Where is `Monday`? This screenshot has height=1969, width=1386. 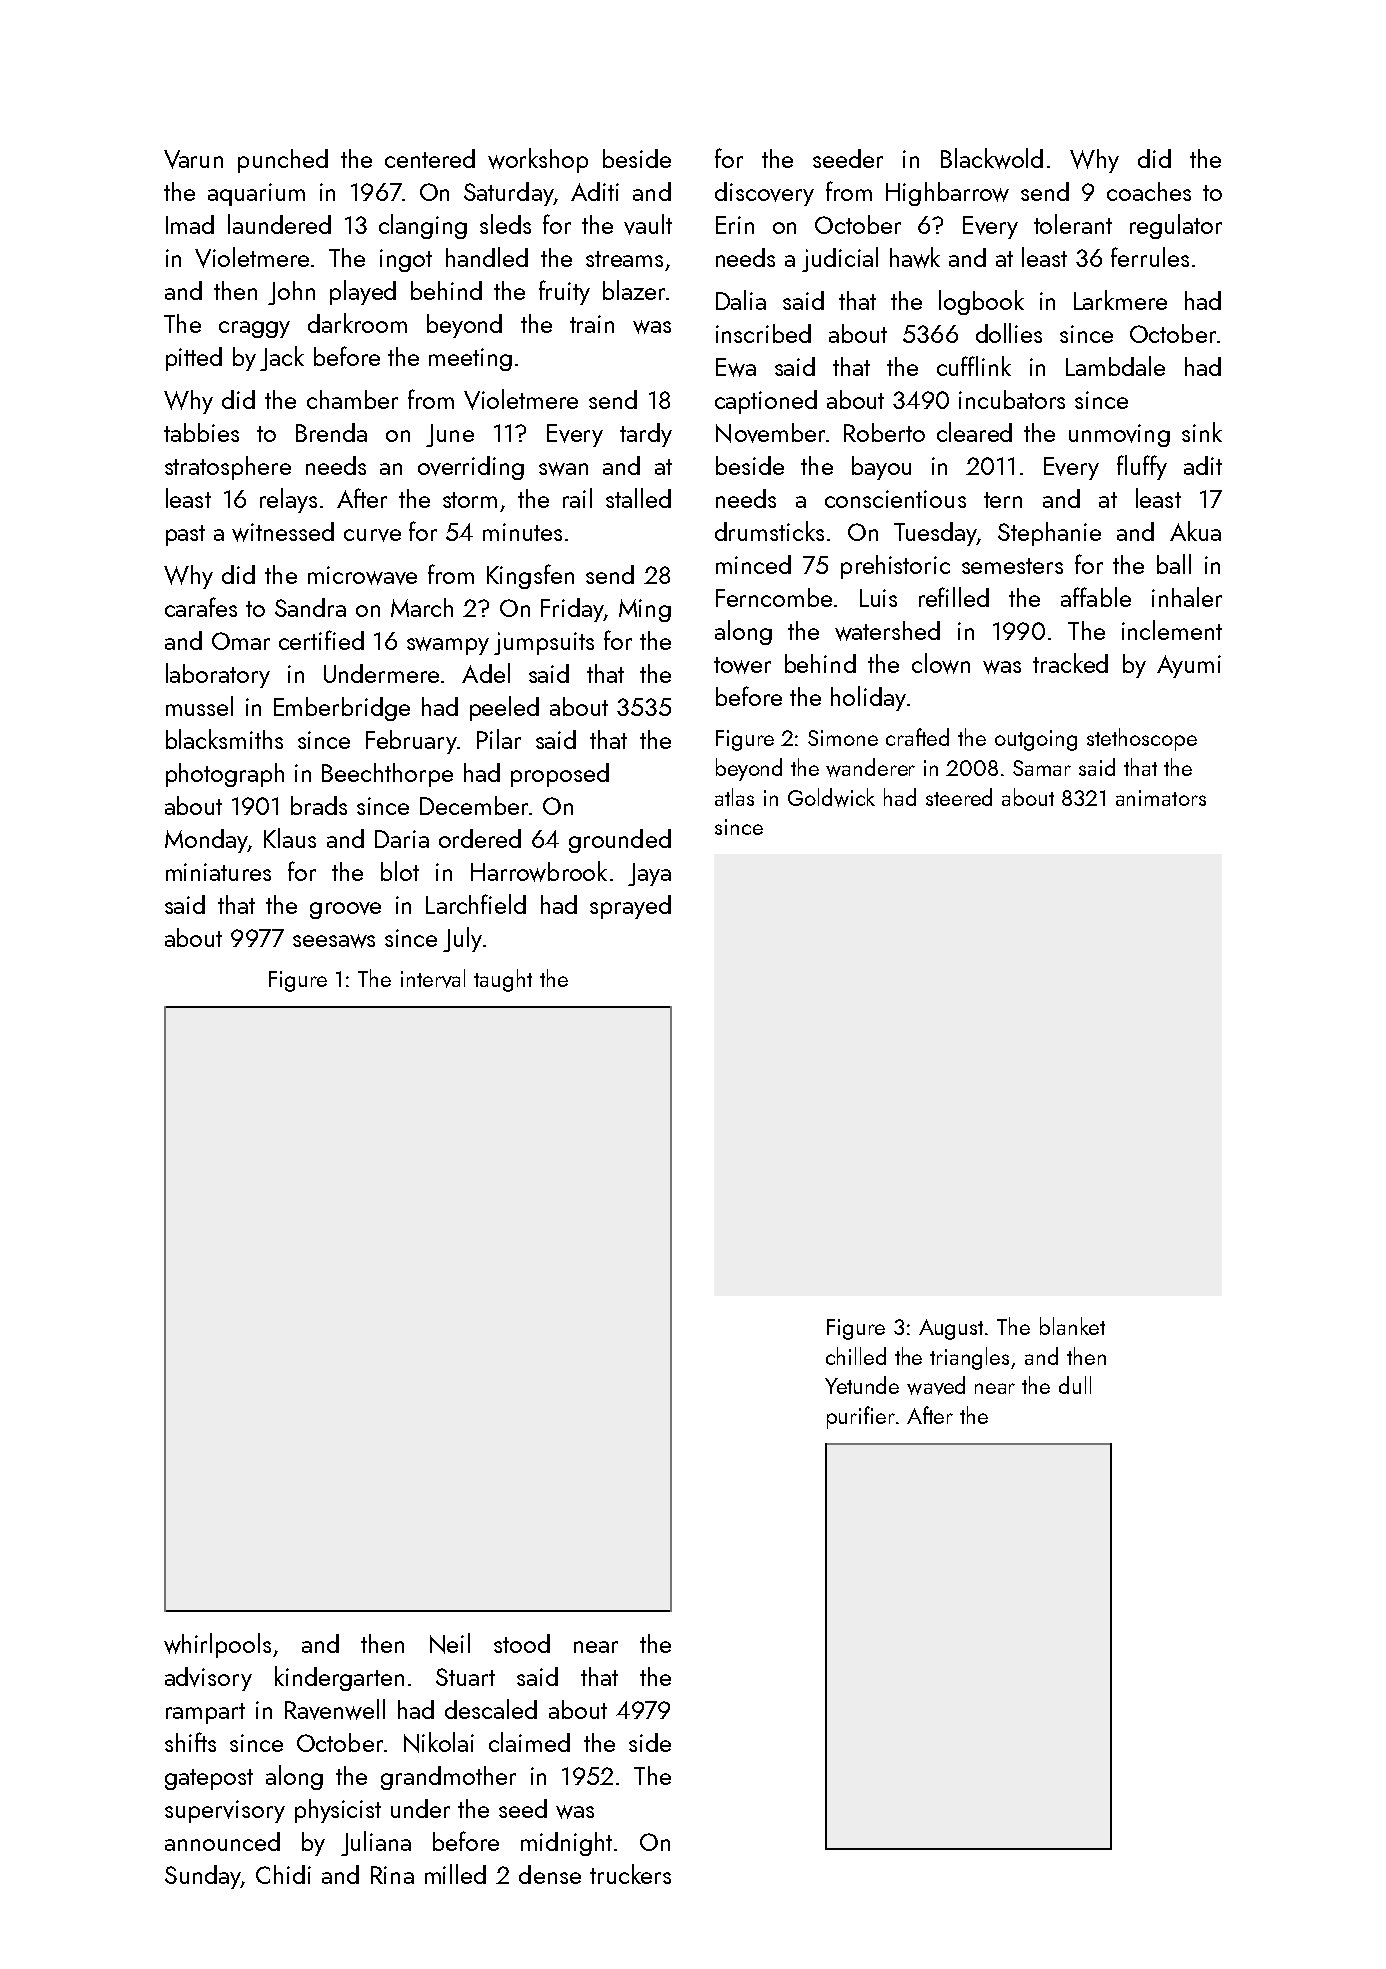
Monday is located at coordinates (206, 841).
